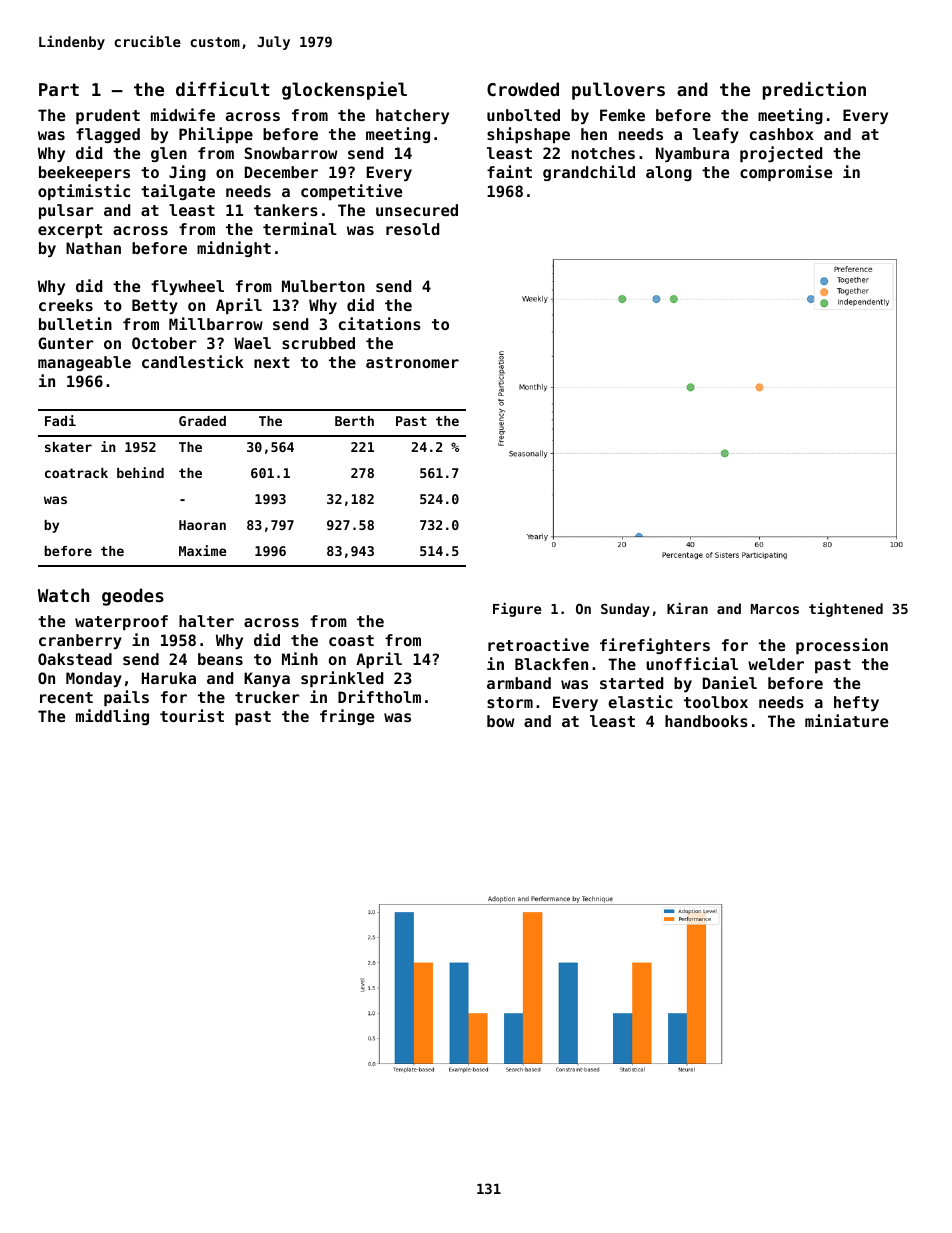 The image size is (952, 1233). Describe the element at coordinates (846, 720) in the image. I see `miniature` at that location.
